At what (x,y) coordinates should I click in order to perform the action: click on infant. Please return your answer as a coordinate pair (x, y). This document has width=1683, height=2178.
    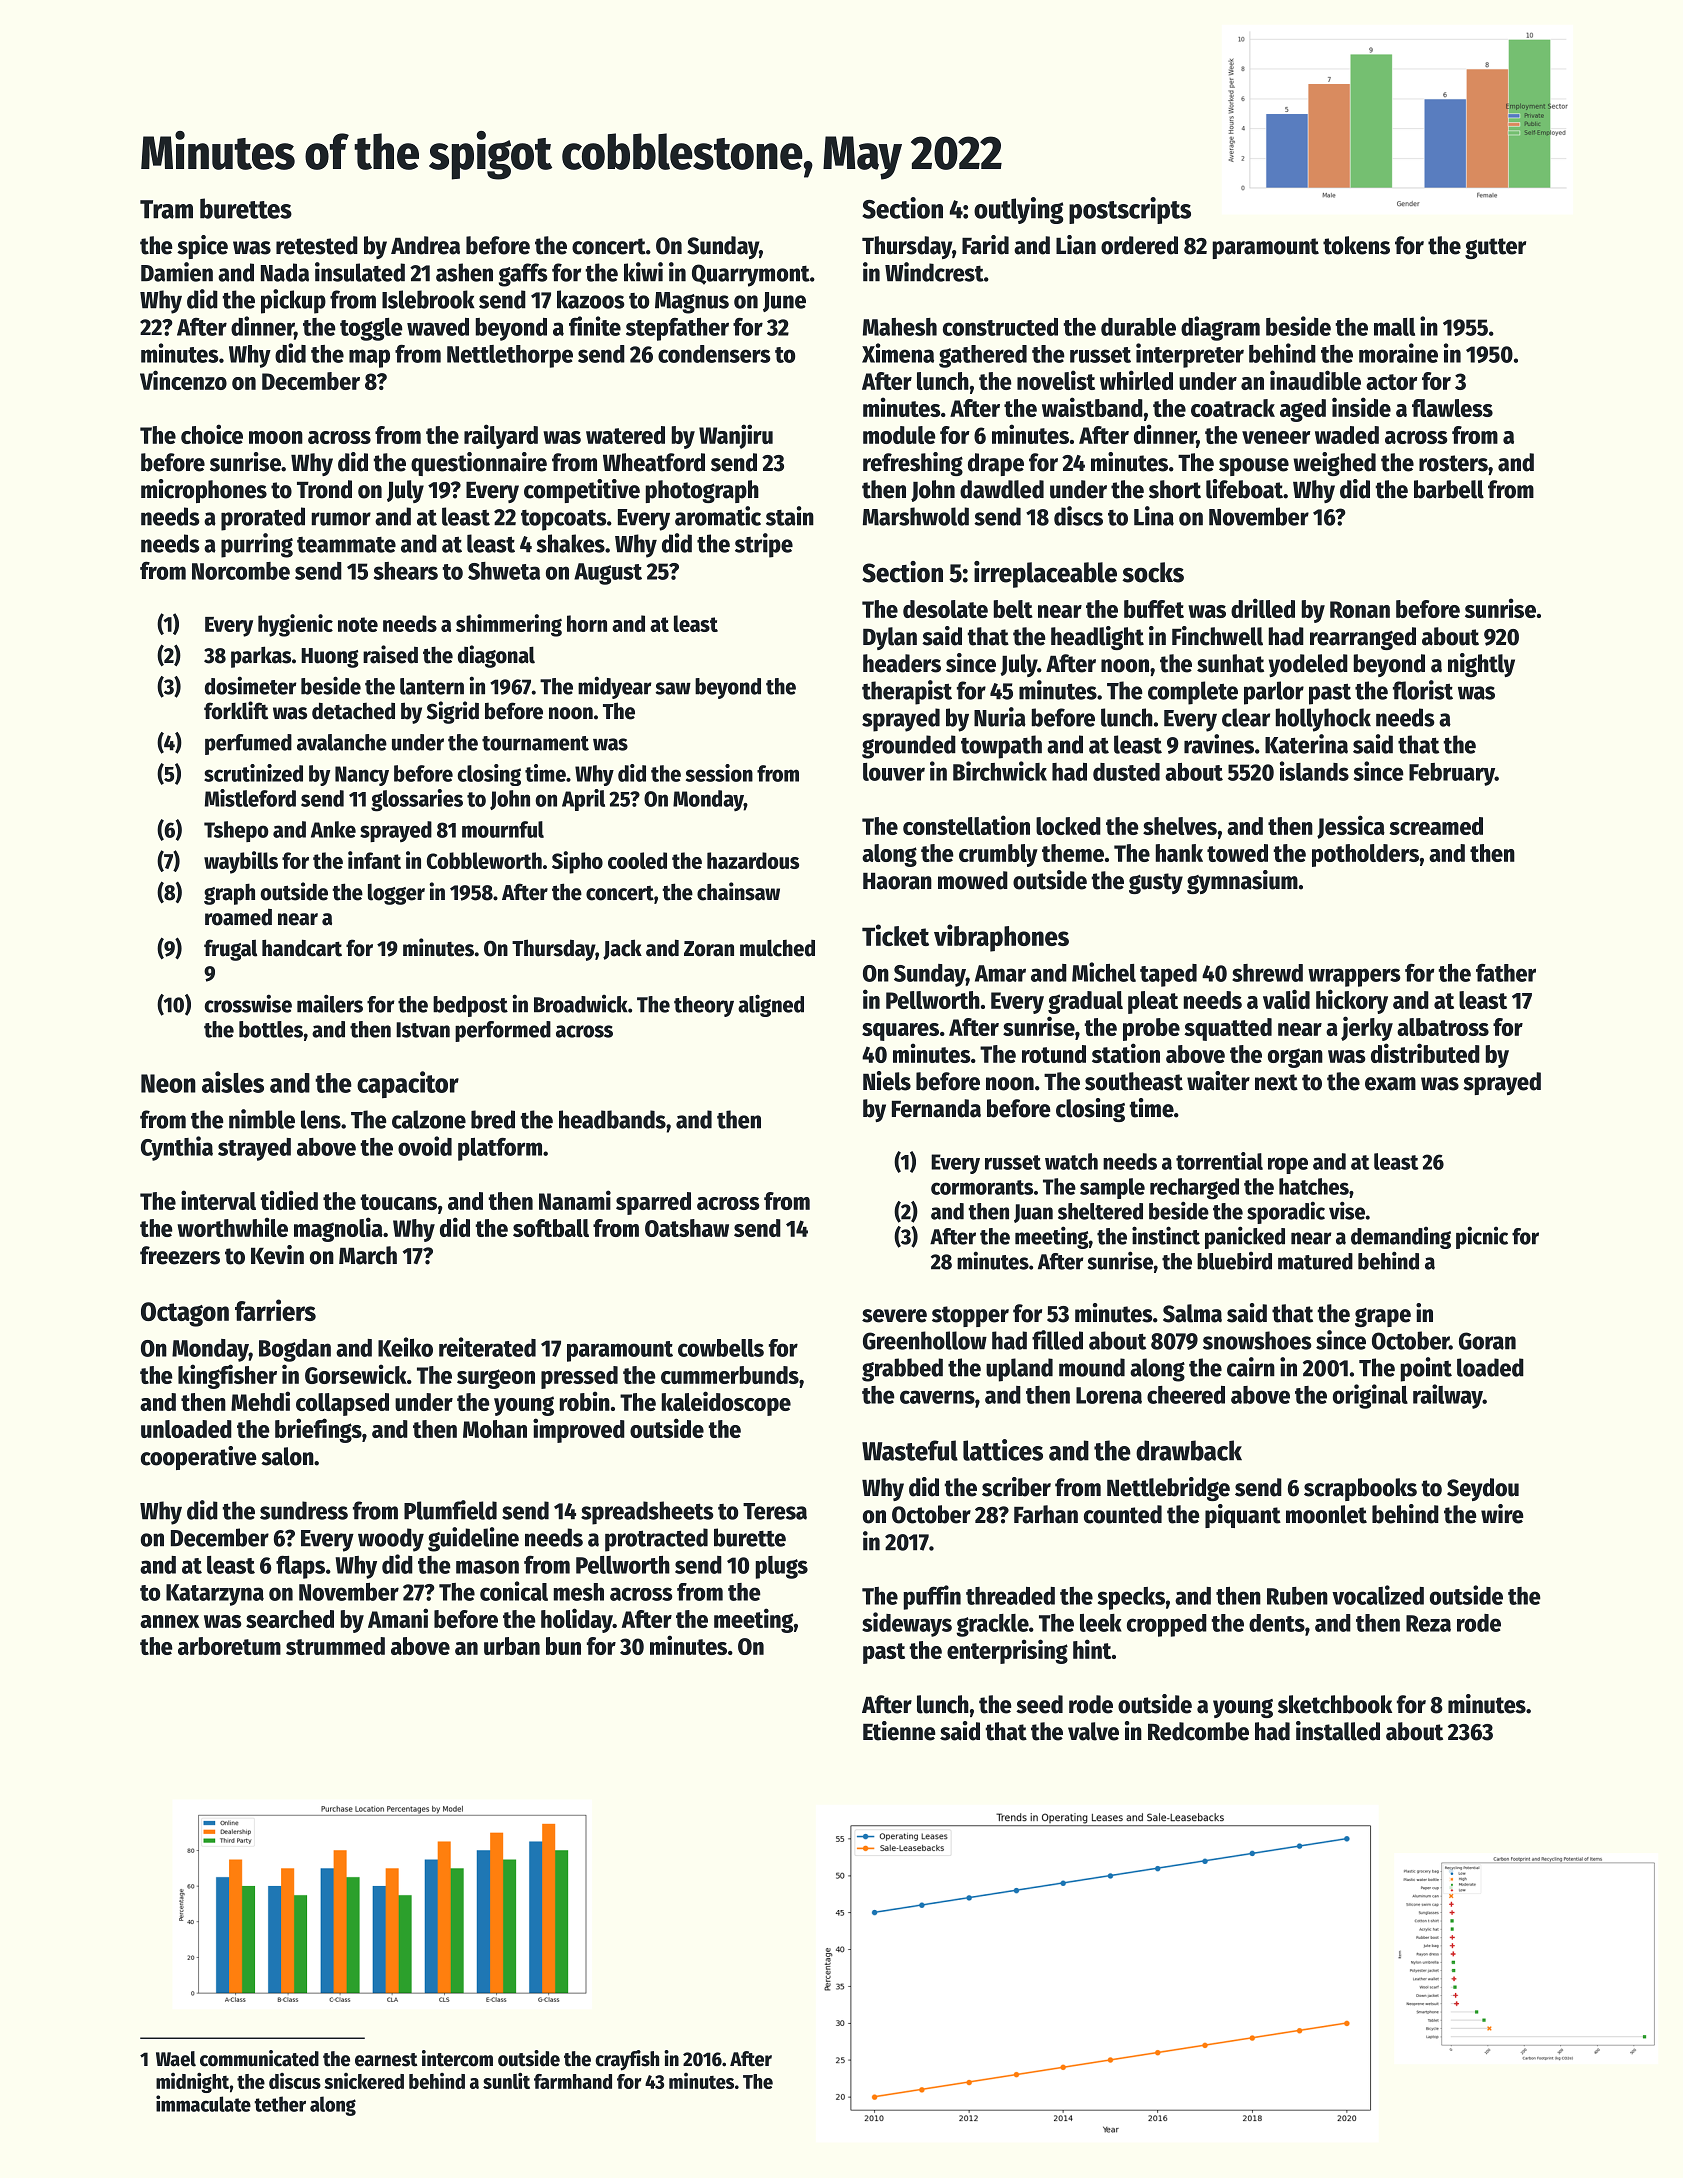
    Looking at the image, I should click on (374, 860).
